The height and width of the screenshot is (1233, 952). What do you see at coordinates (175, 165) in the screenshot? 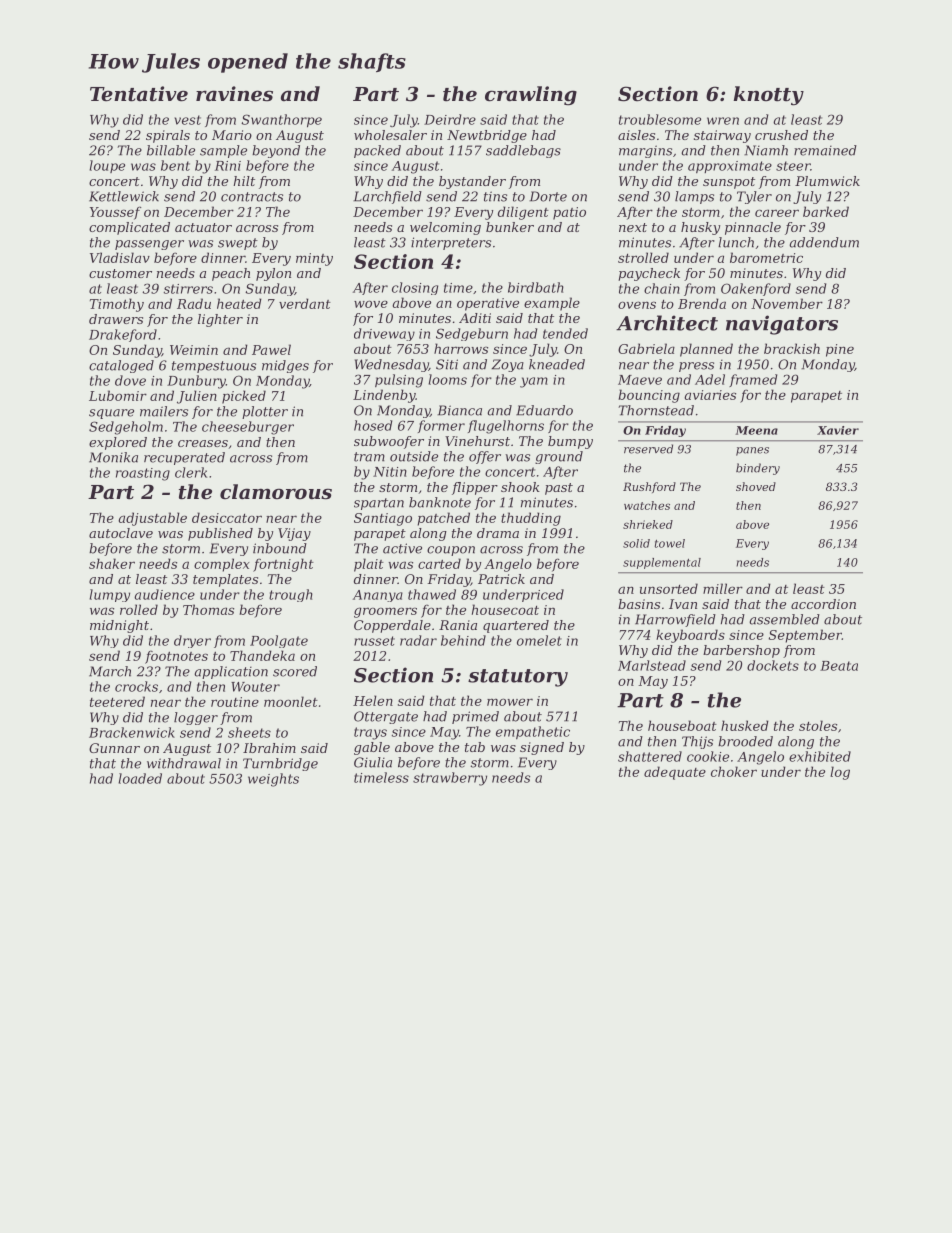
I see `bent` at bounding box center [175, 165].
